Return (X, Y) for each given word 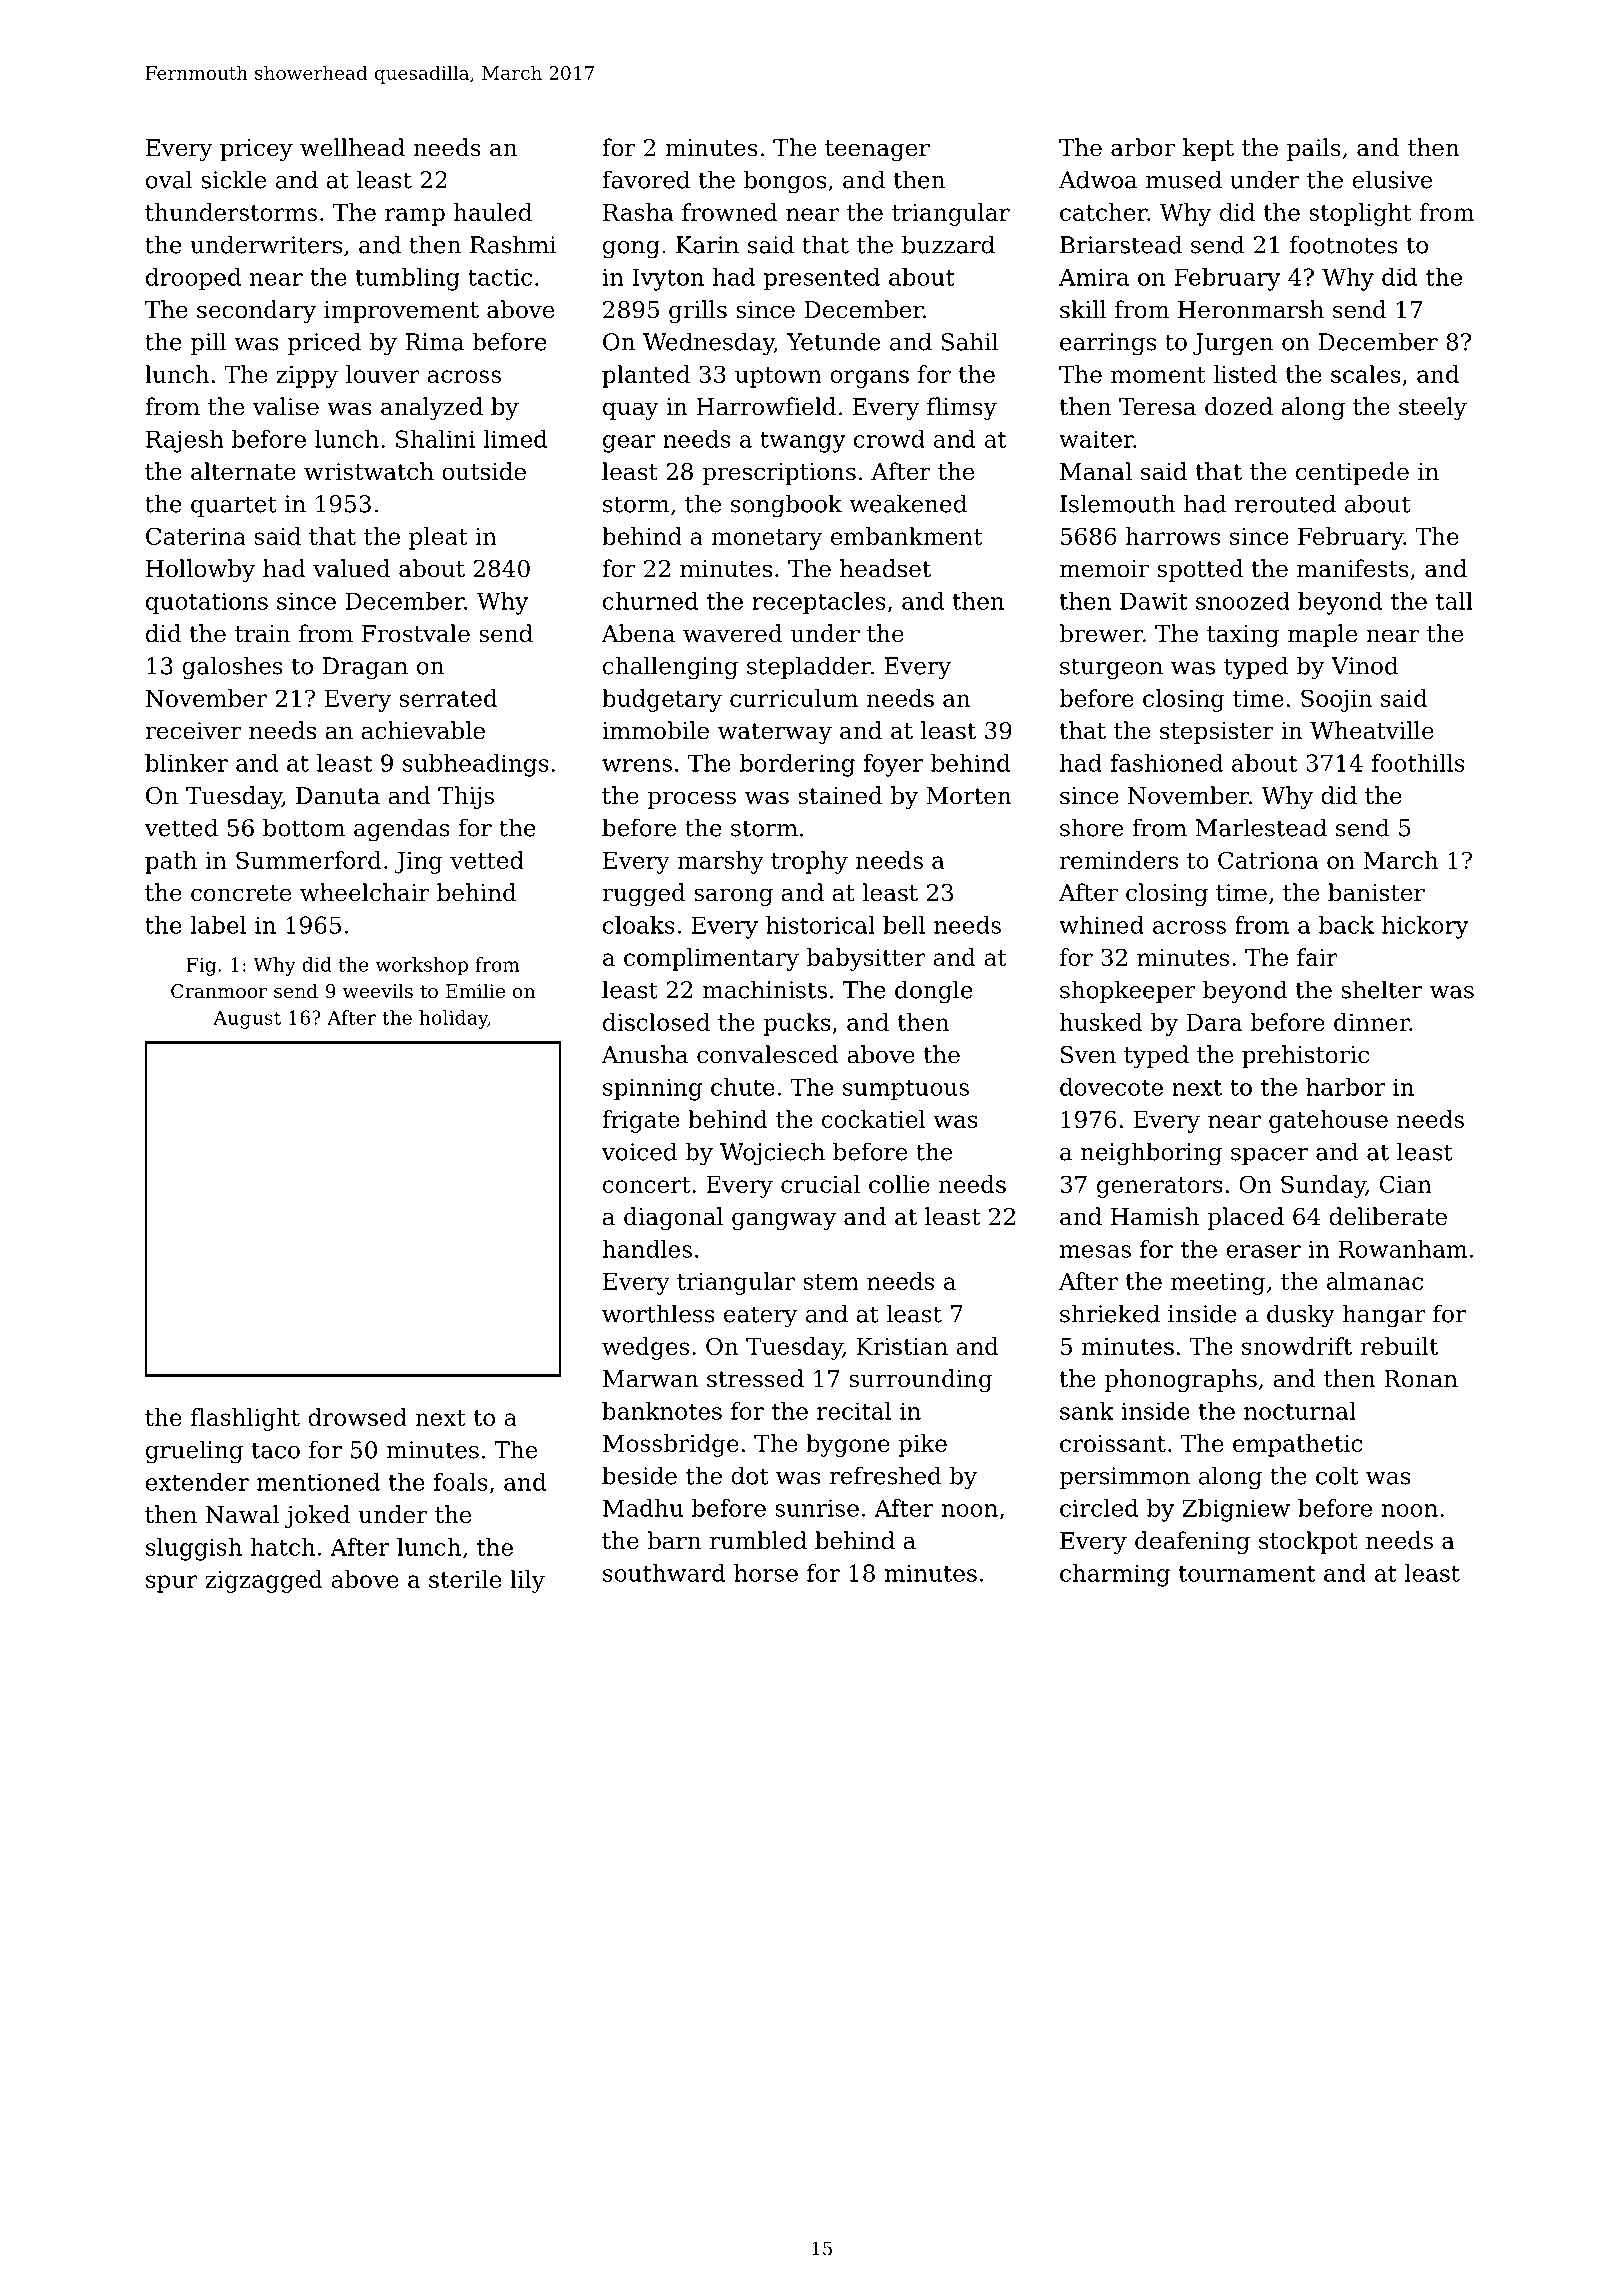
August (247, 1019)
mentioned (318, 1482)
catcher (1103, 212)
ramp (415, 217)
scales (1366, 374)
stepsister (1217, 733)
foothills (1418, 763)
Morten (969, 796)
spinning (652, 1089)
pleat (438, 538)
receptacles (819, 603)
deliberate (1388, 1216)
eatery (760, 1317)
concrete (241, 893)
